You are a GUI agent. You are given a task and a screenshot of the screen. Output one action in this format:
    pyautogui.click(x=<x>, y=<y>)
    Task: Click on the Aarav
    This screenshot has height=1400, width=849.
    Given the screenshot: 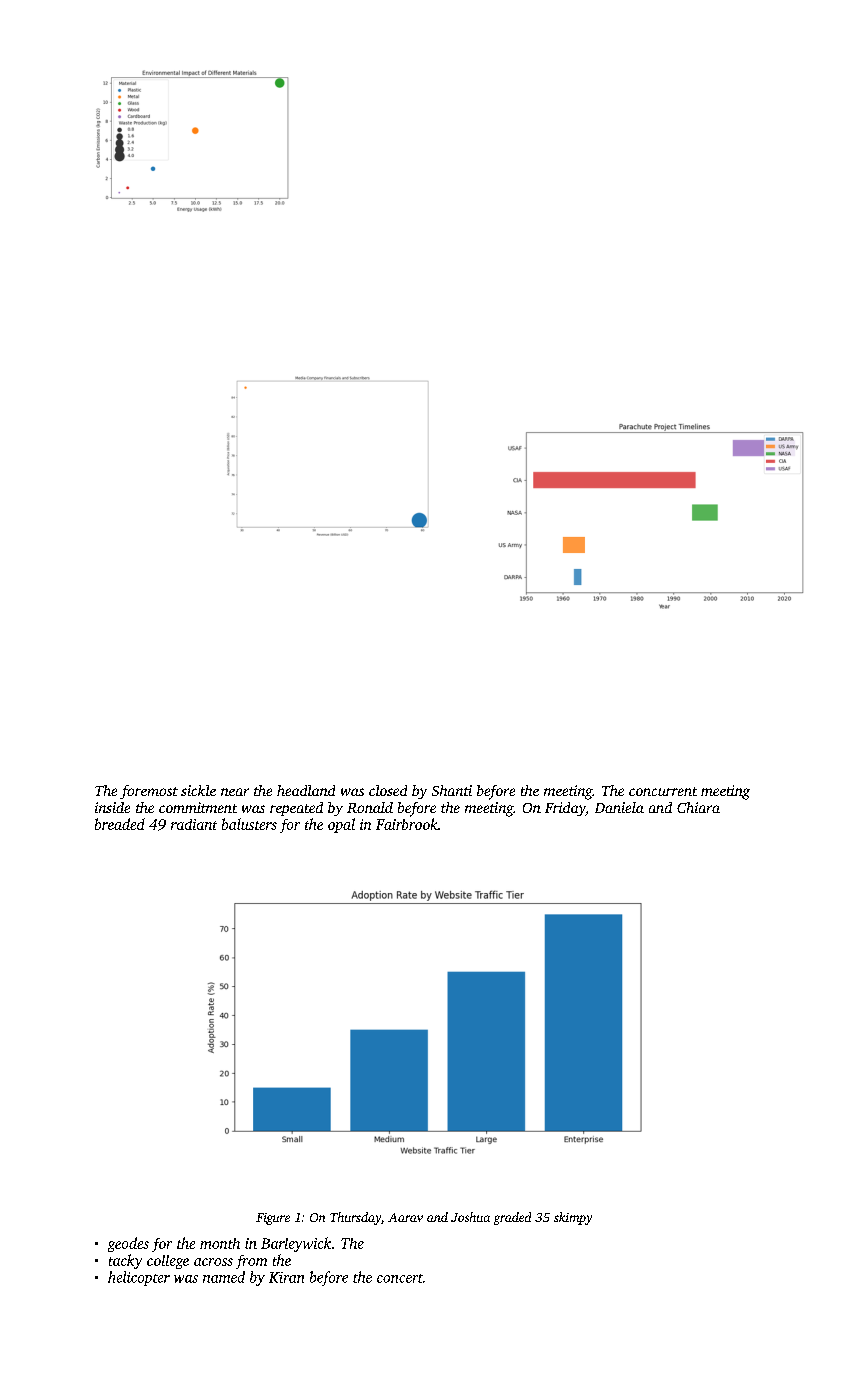 What is the action you would take?
    pyautogui.click(x=405, y=1217)
